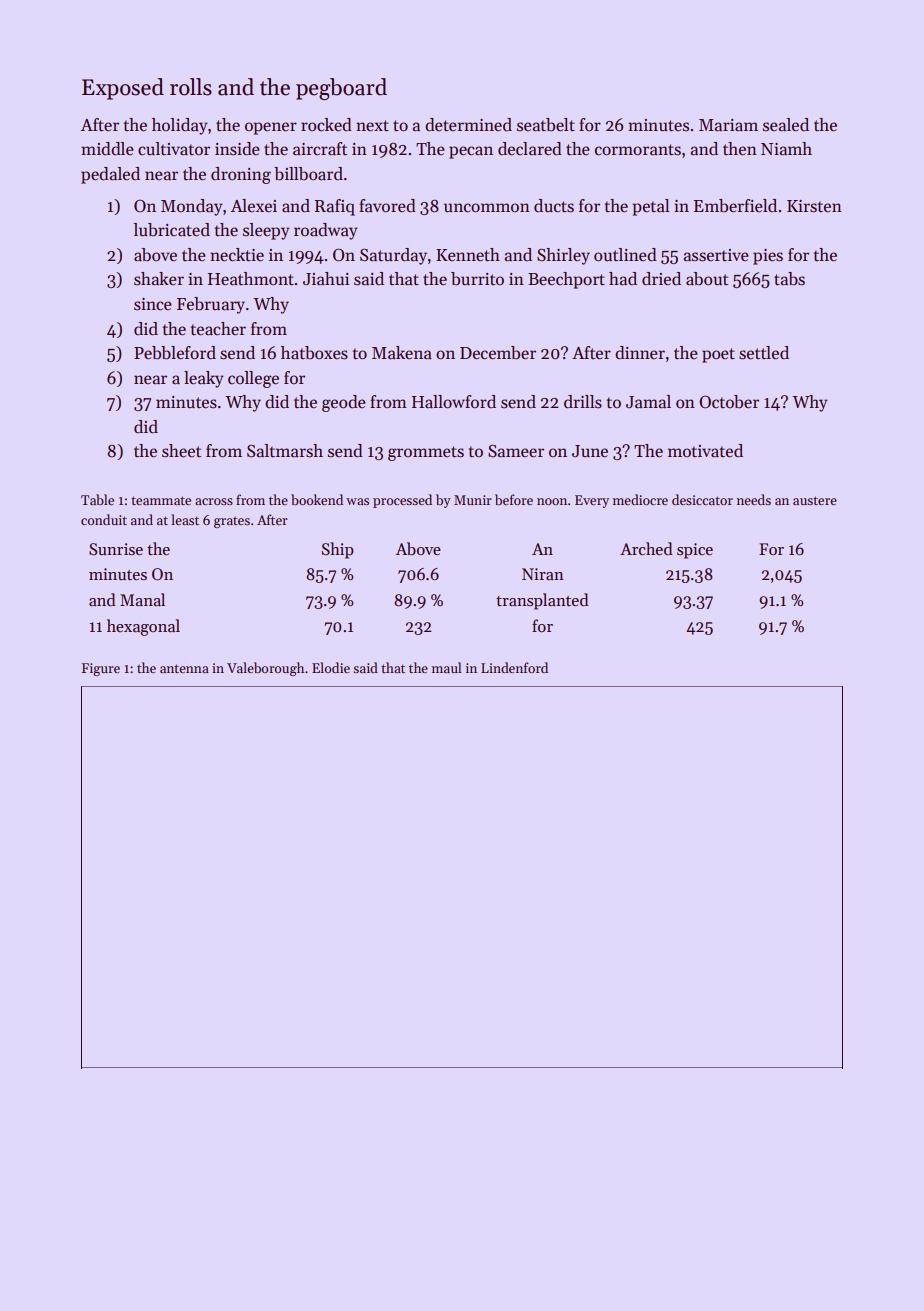  I want to click on cormorants, so click(638, 150).
